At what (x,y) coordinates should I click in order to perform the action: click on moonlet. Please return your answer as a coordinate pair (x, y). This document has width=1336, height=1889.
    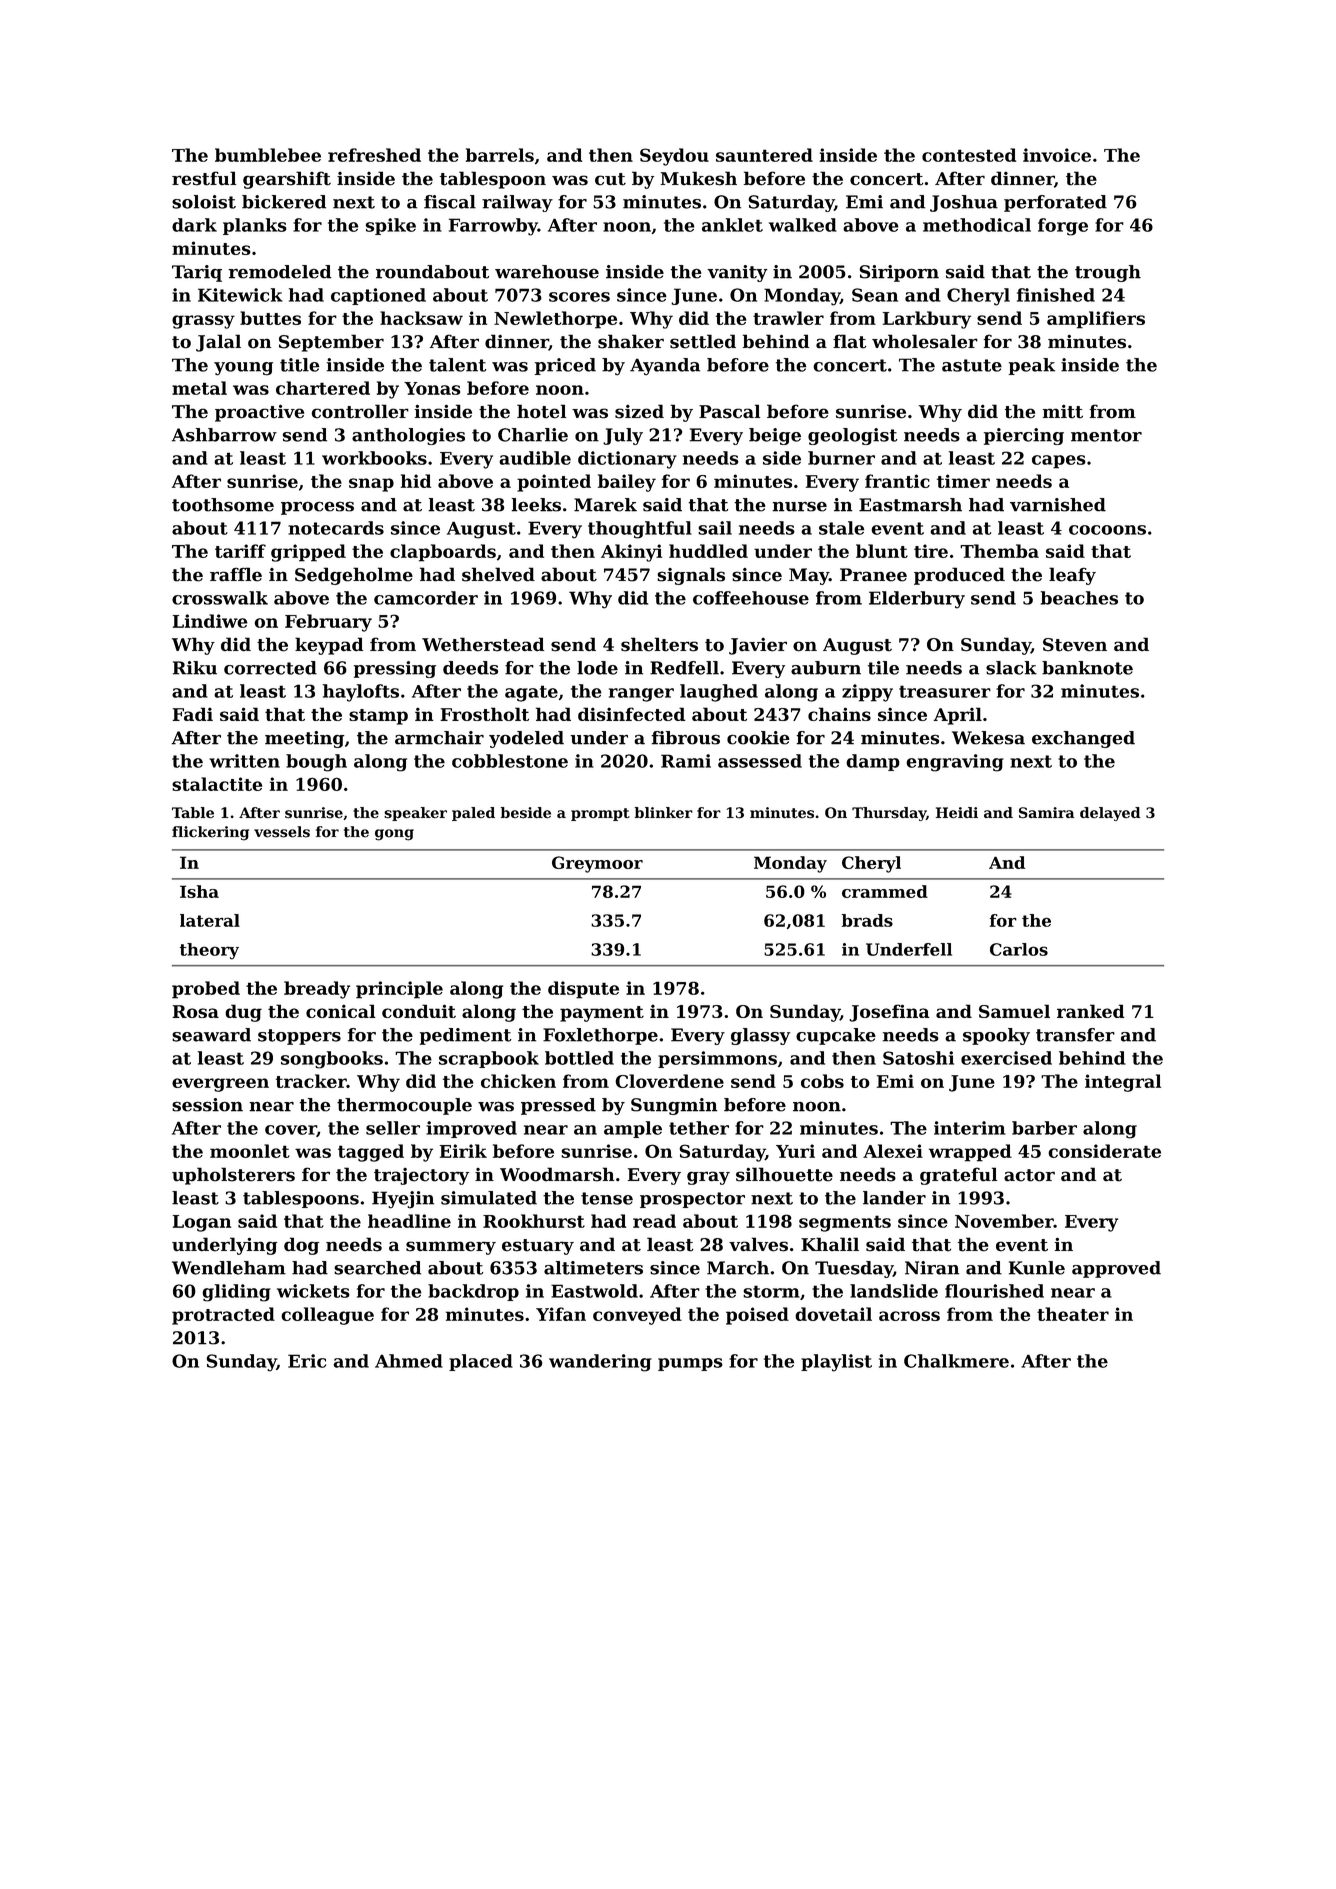
    Looking at the image, I should click on (250, 1151).
